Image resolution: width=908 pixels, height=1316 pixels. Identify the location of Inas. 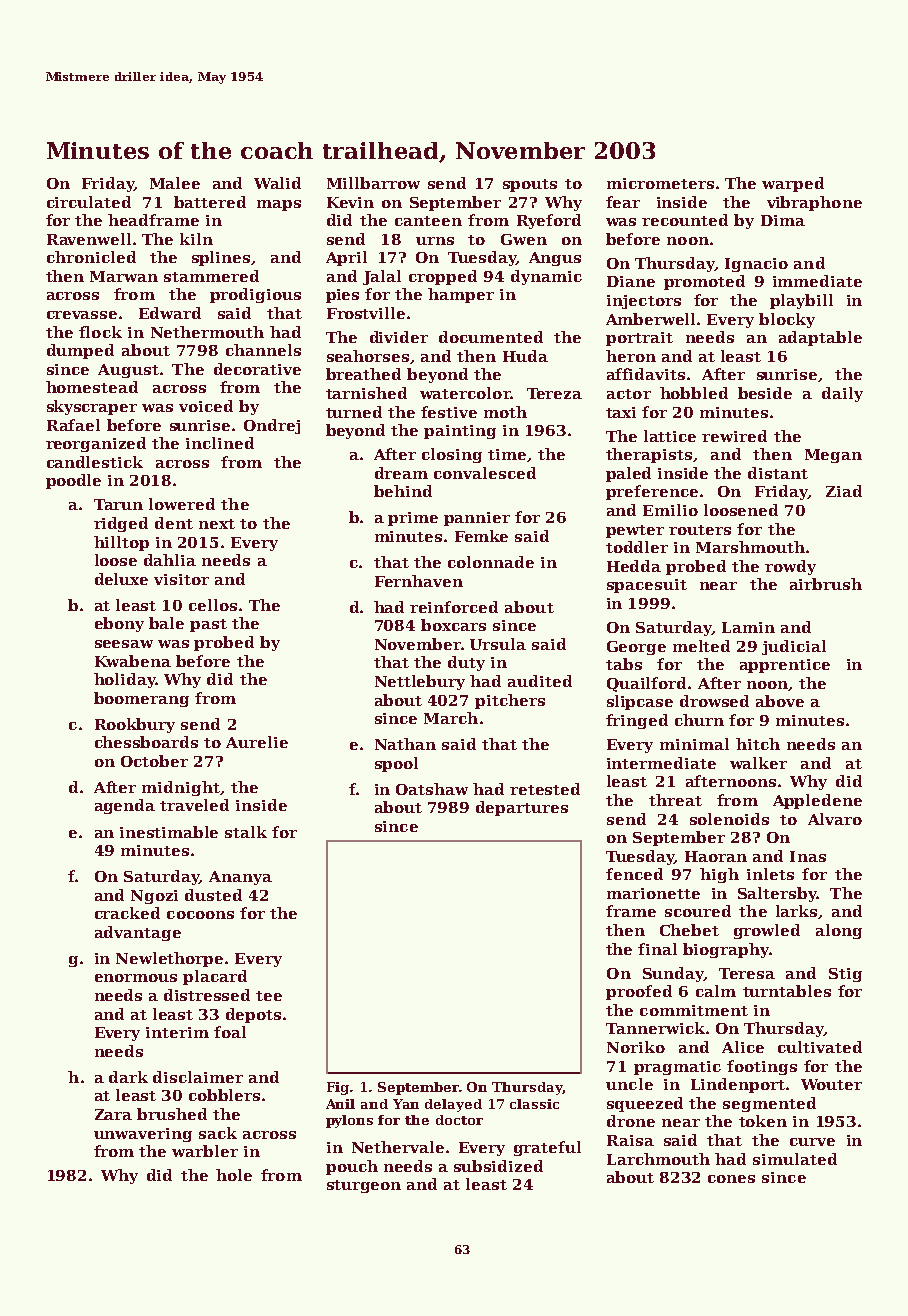
(808, 856).
